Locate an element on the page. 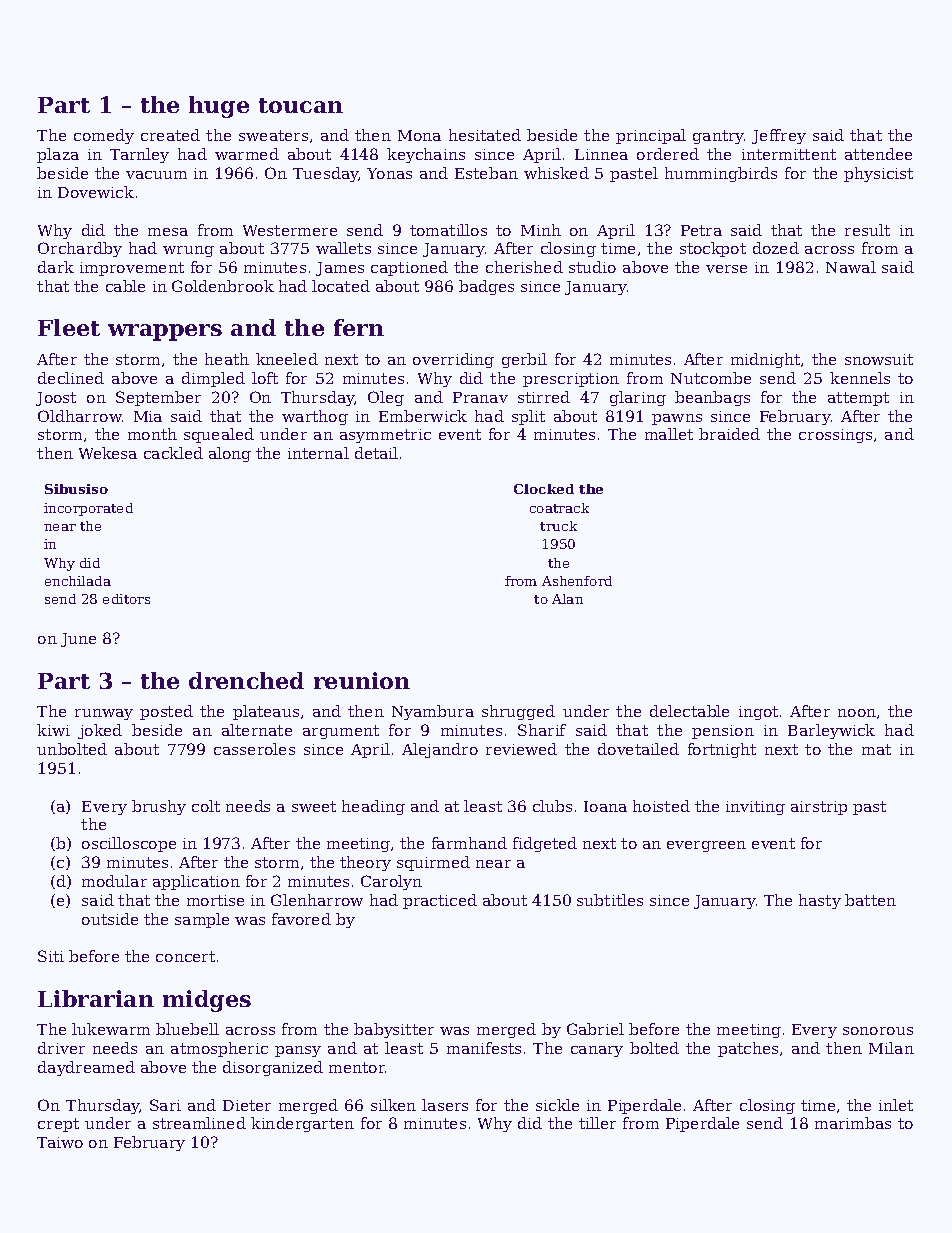 The height and width of the page is (1233, 952). modular is located at coordinates (114, 881).
